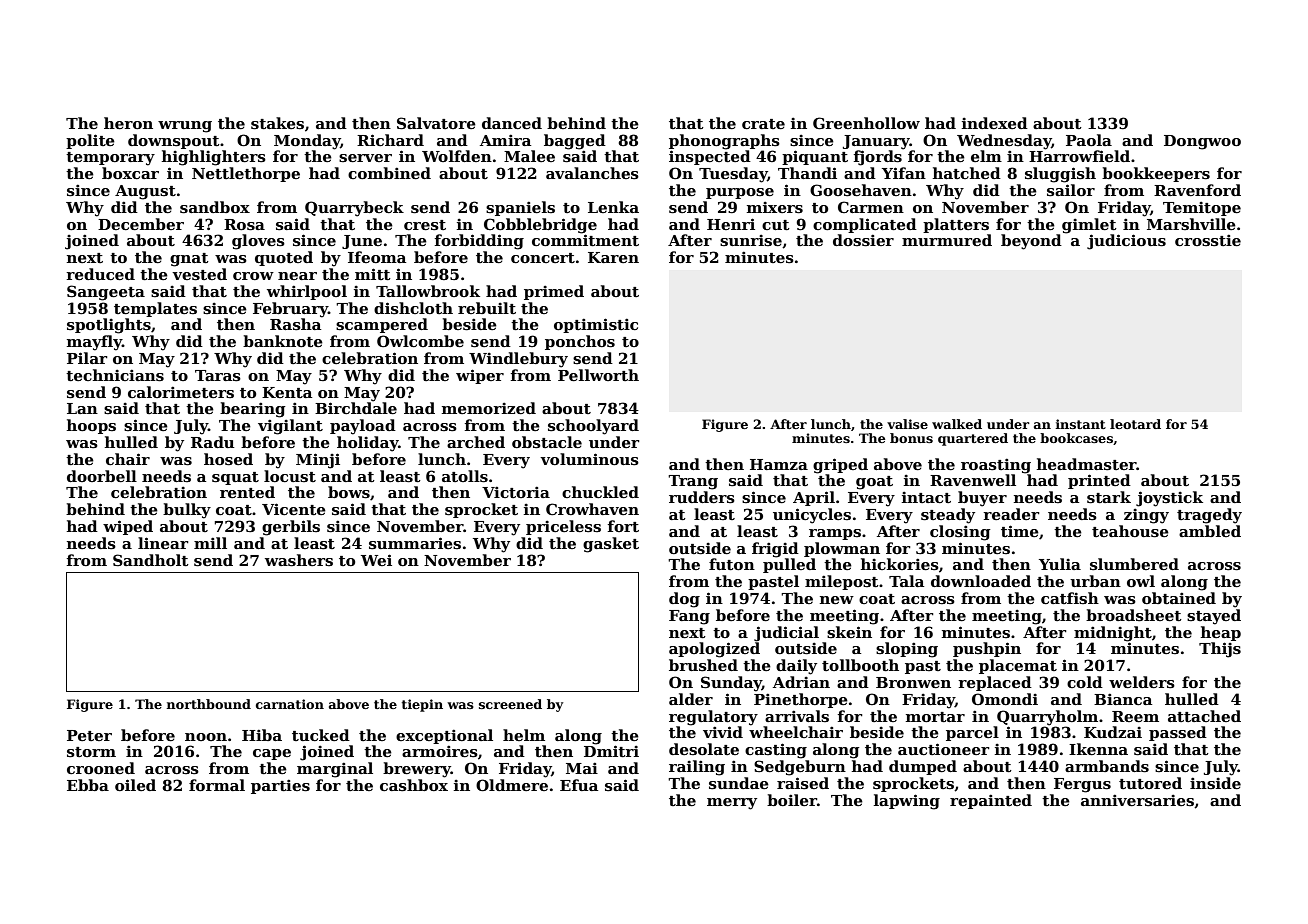 Image resolution: width=1308 pixels, height=924 pixels. What do you see at coordinates (209, 704) in the screenshot?
I see `northbound` at bounding box center [209, 704].
